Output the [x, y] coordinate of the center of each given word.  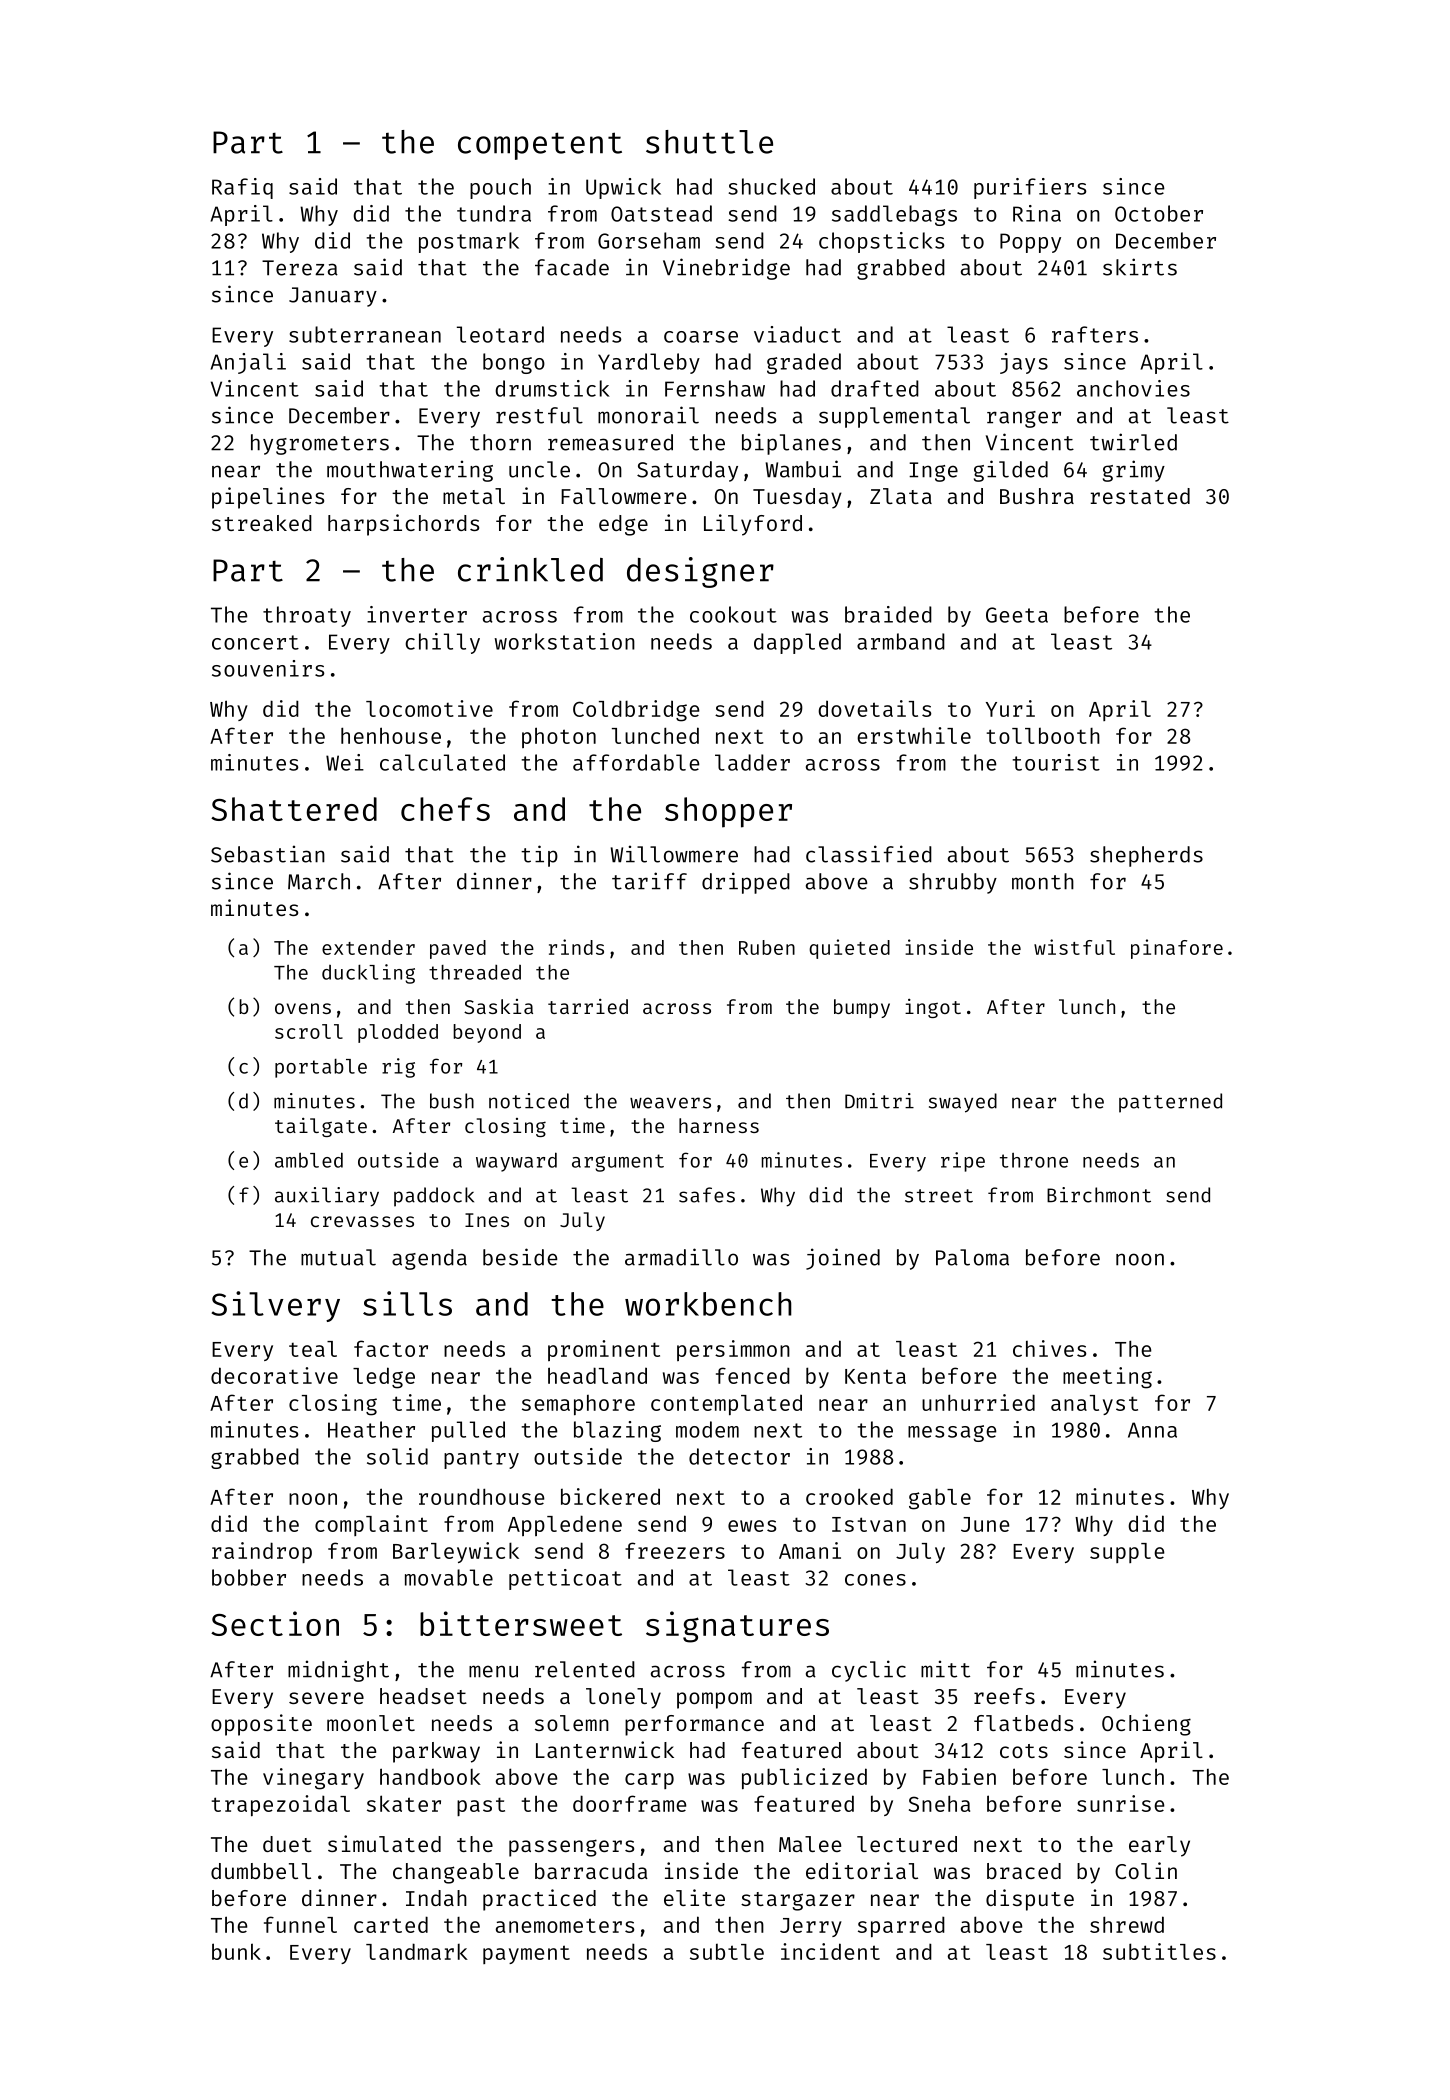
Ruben [767, 947]
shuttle [709, 142]
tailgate [321, 1127]
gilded [1011, 471]
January [333, 297]
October [1159, 213]
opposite [261, 1725]
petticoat [565, 1579]
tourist [1056, 762]
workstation [565, 641]
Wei [345, 762]
